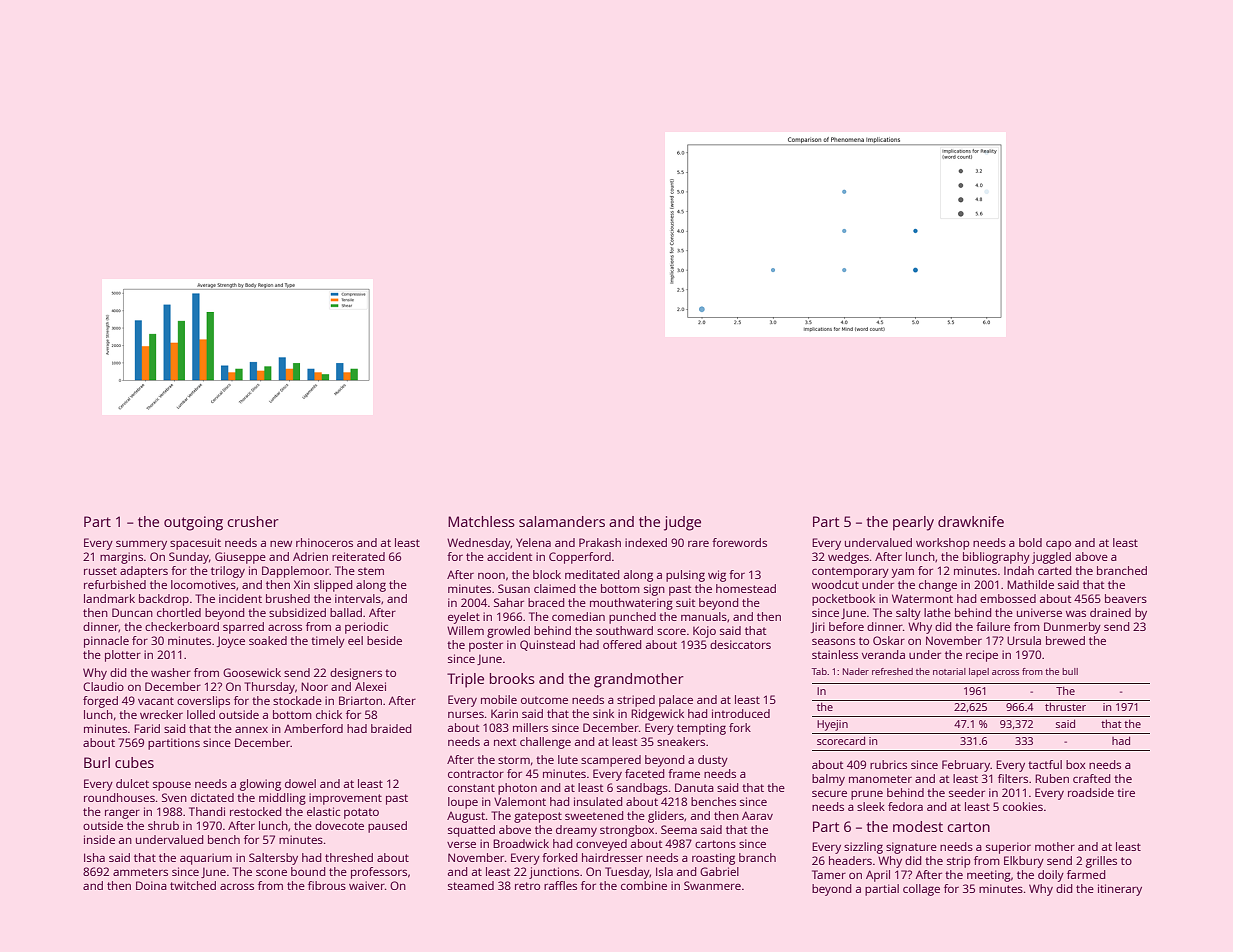 This page has height=952, width=1233. I want to click on pearly, so click(913, 523).
